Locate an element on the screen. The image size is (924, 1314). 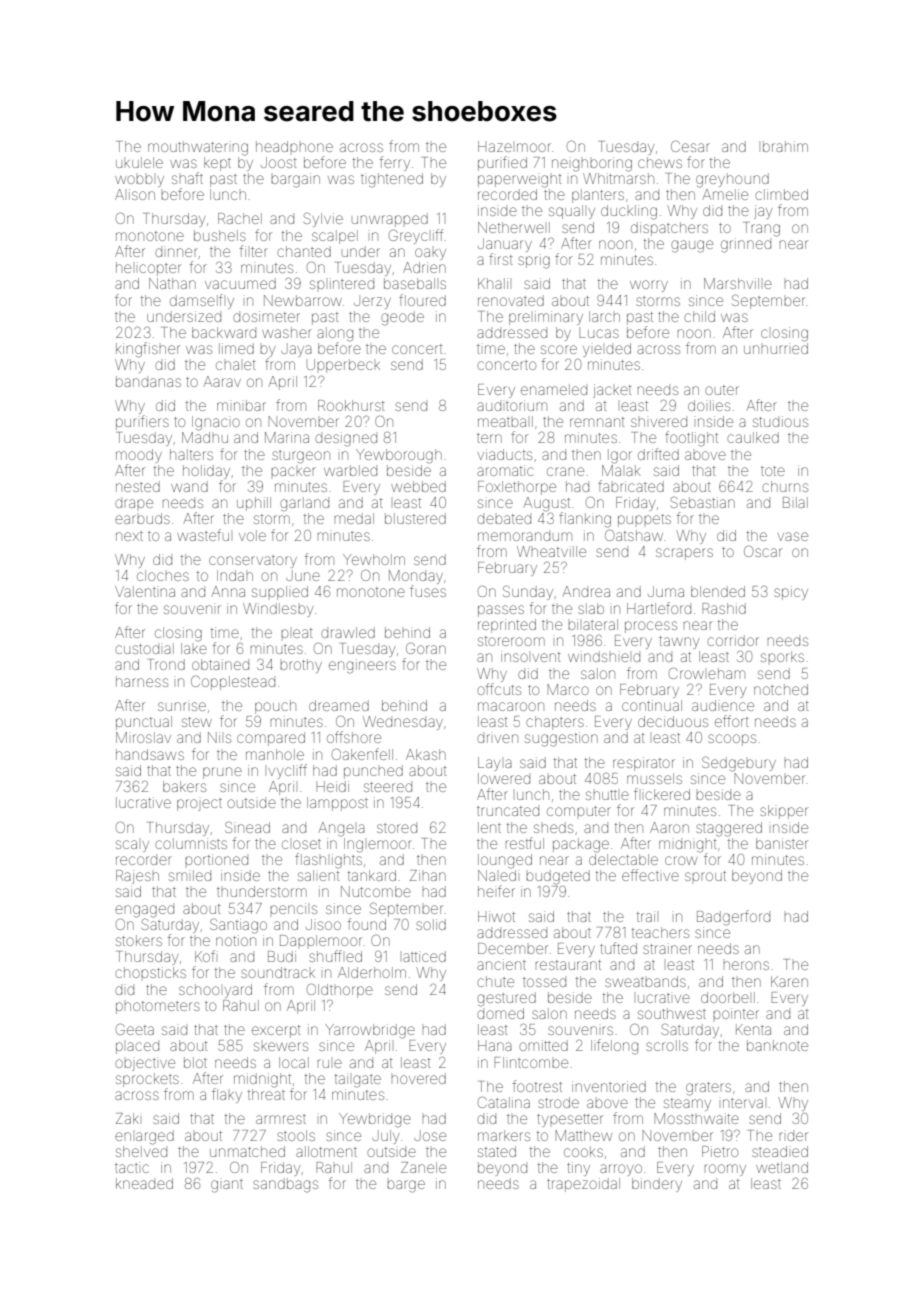
kneaded is located at coordinates (144, 1183).
